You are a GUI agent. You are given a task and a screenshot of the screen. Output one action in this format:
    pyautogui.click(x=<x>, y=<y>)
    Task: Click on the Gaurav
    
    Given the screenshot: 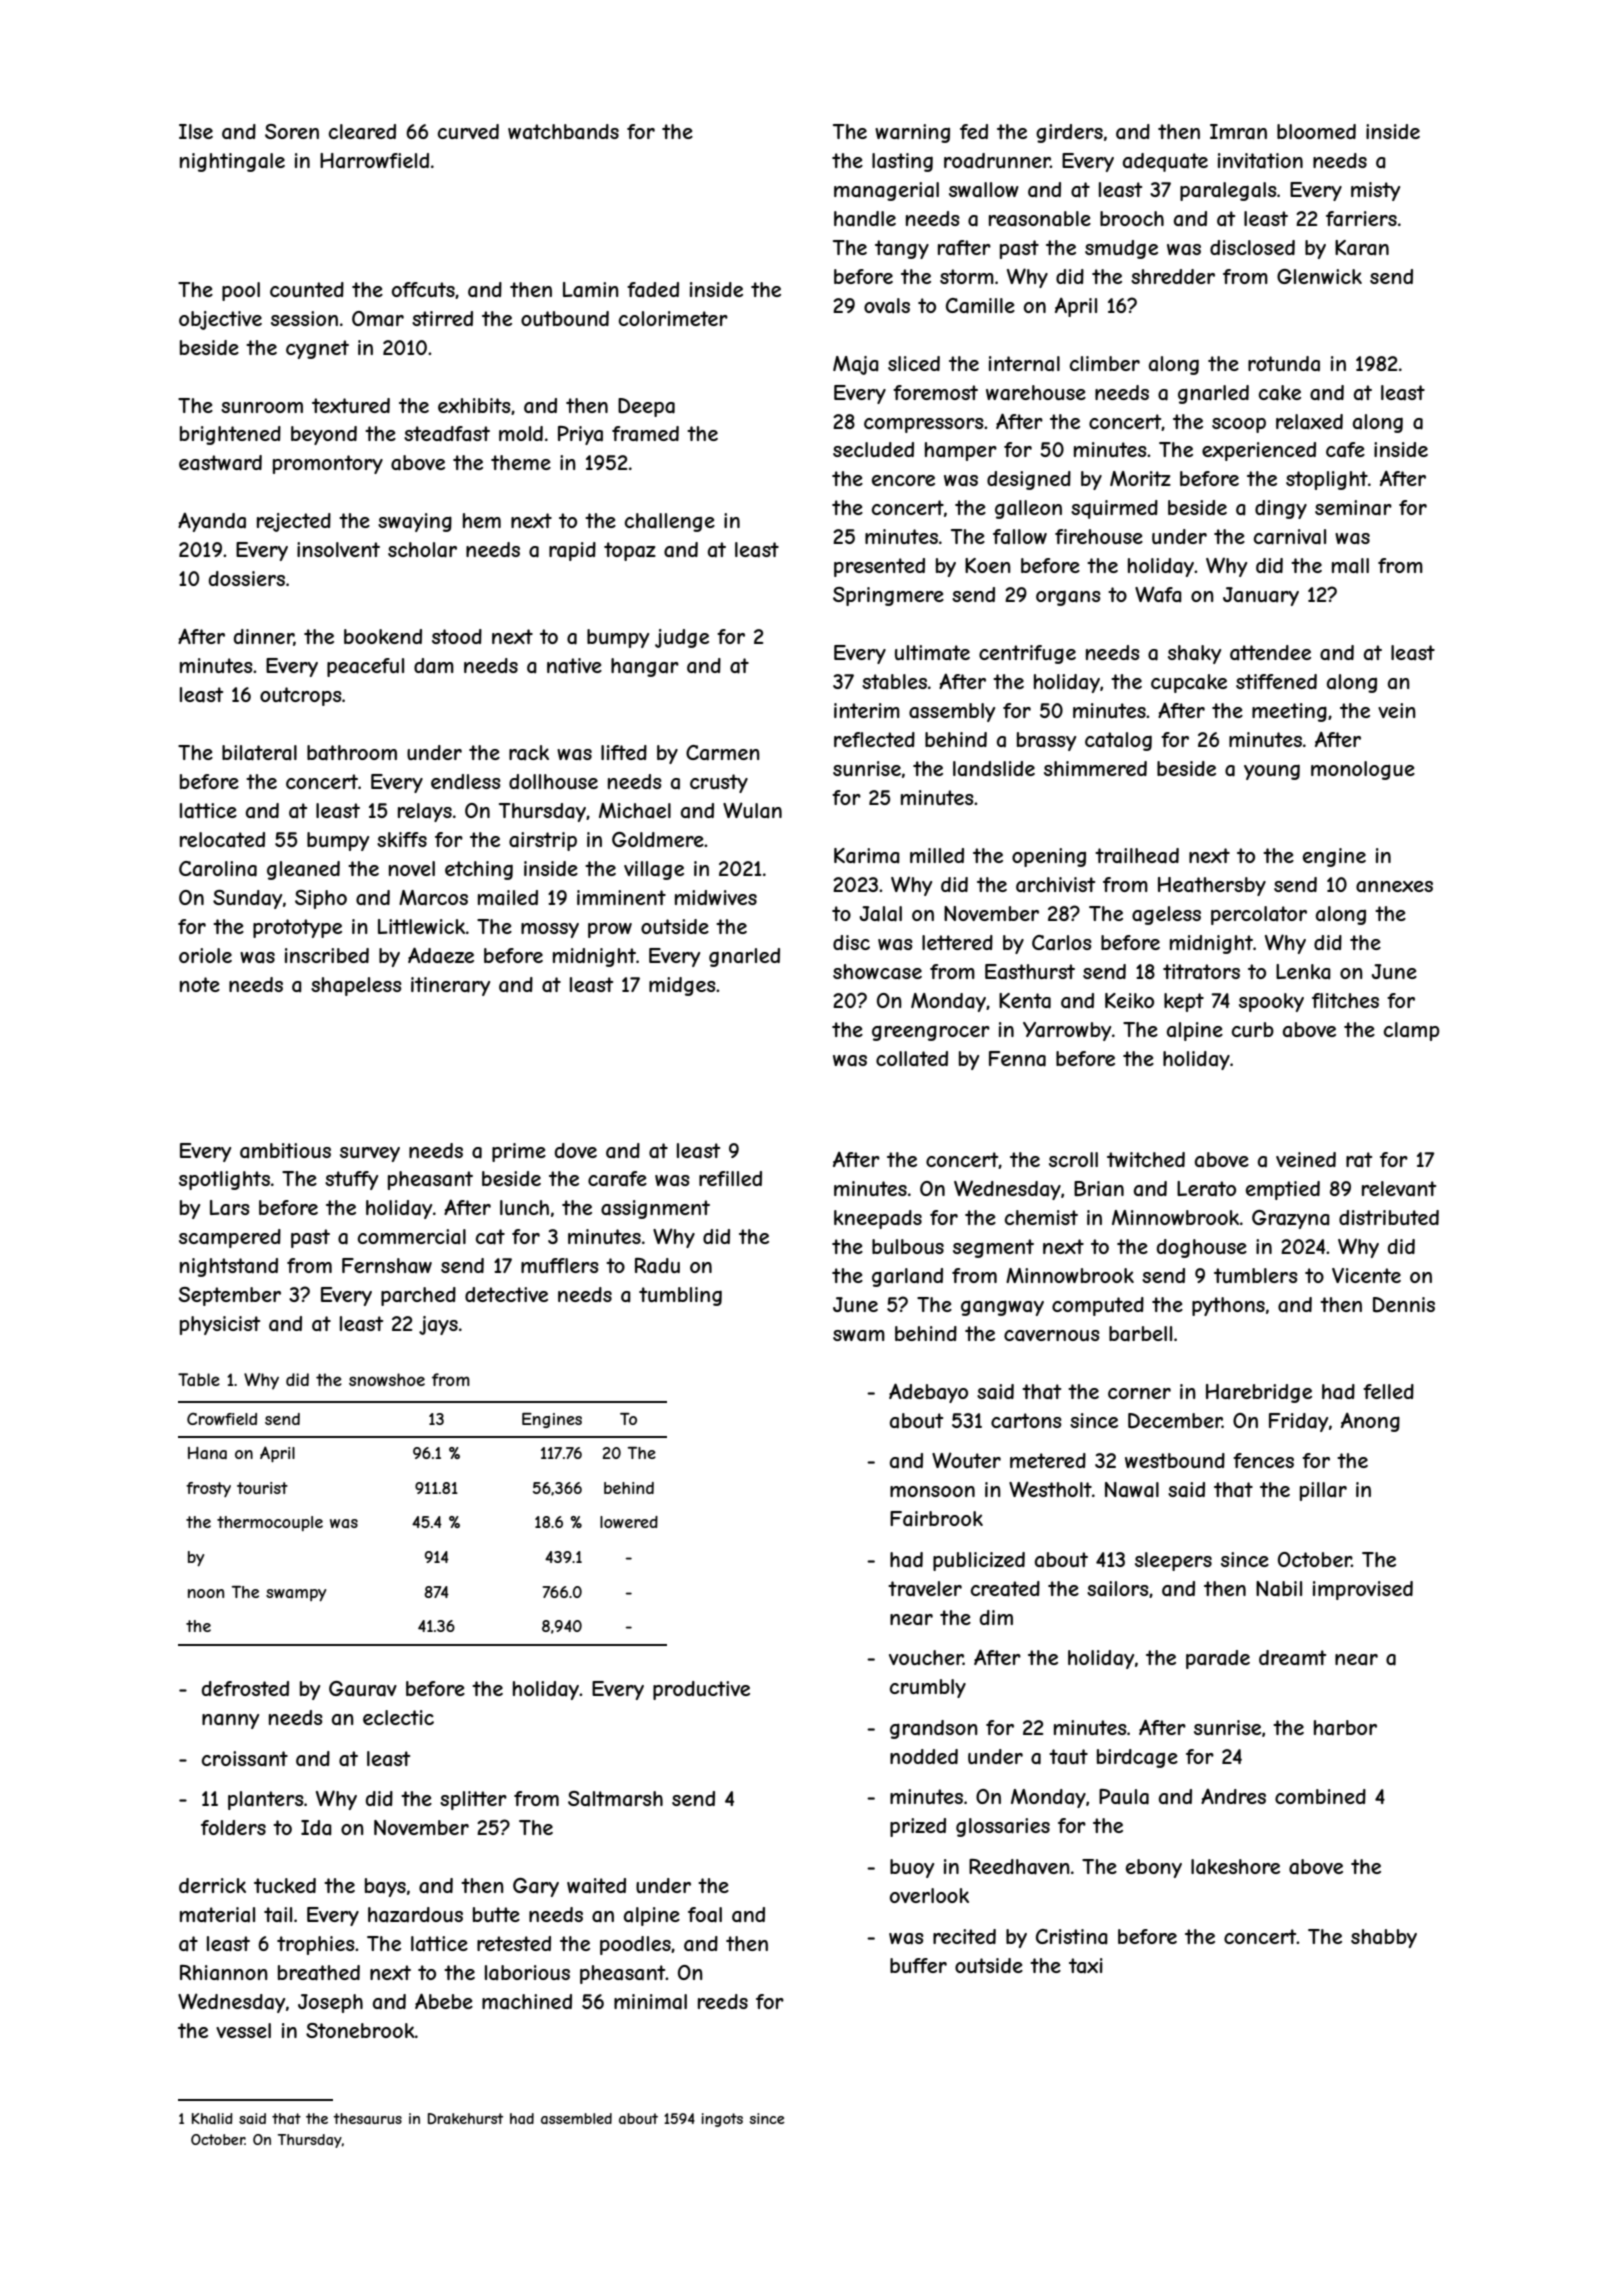 What is the action you would take?
    pyautogui.click(x=363, y=1689)
